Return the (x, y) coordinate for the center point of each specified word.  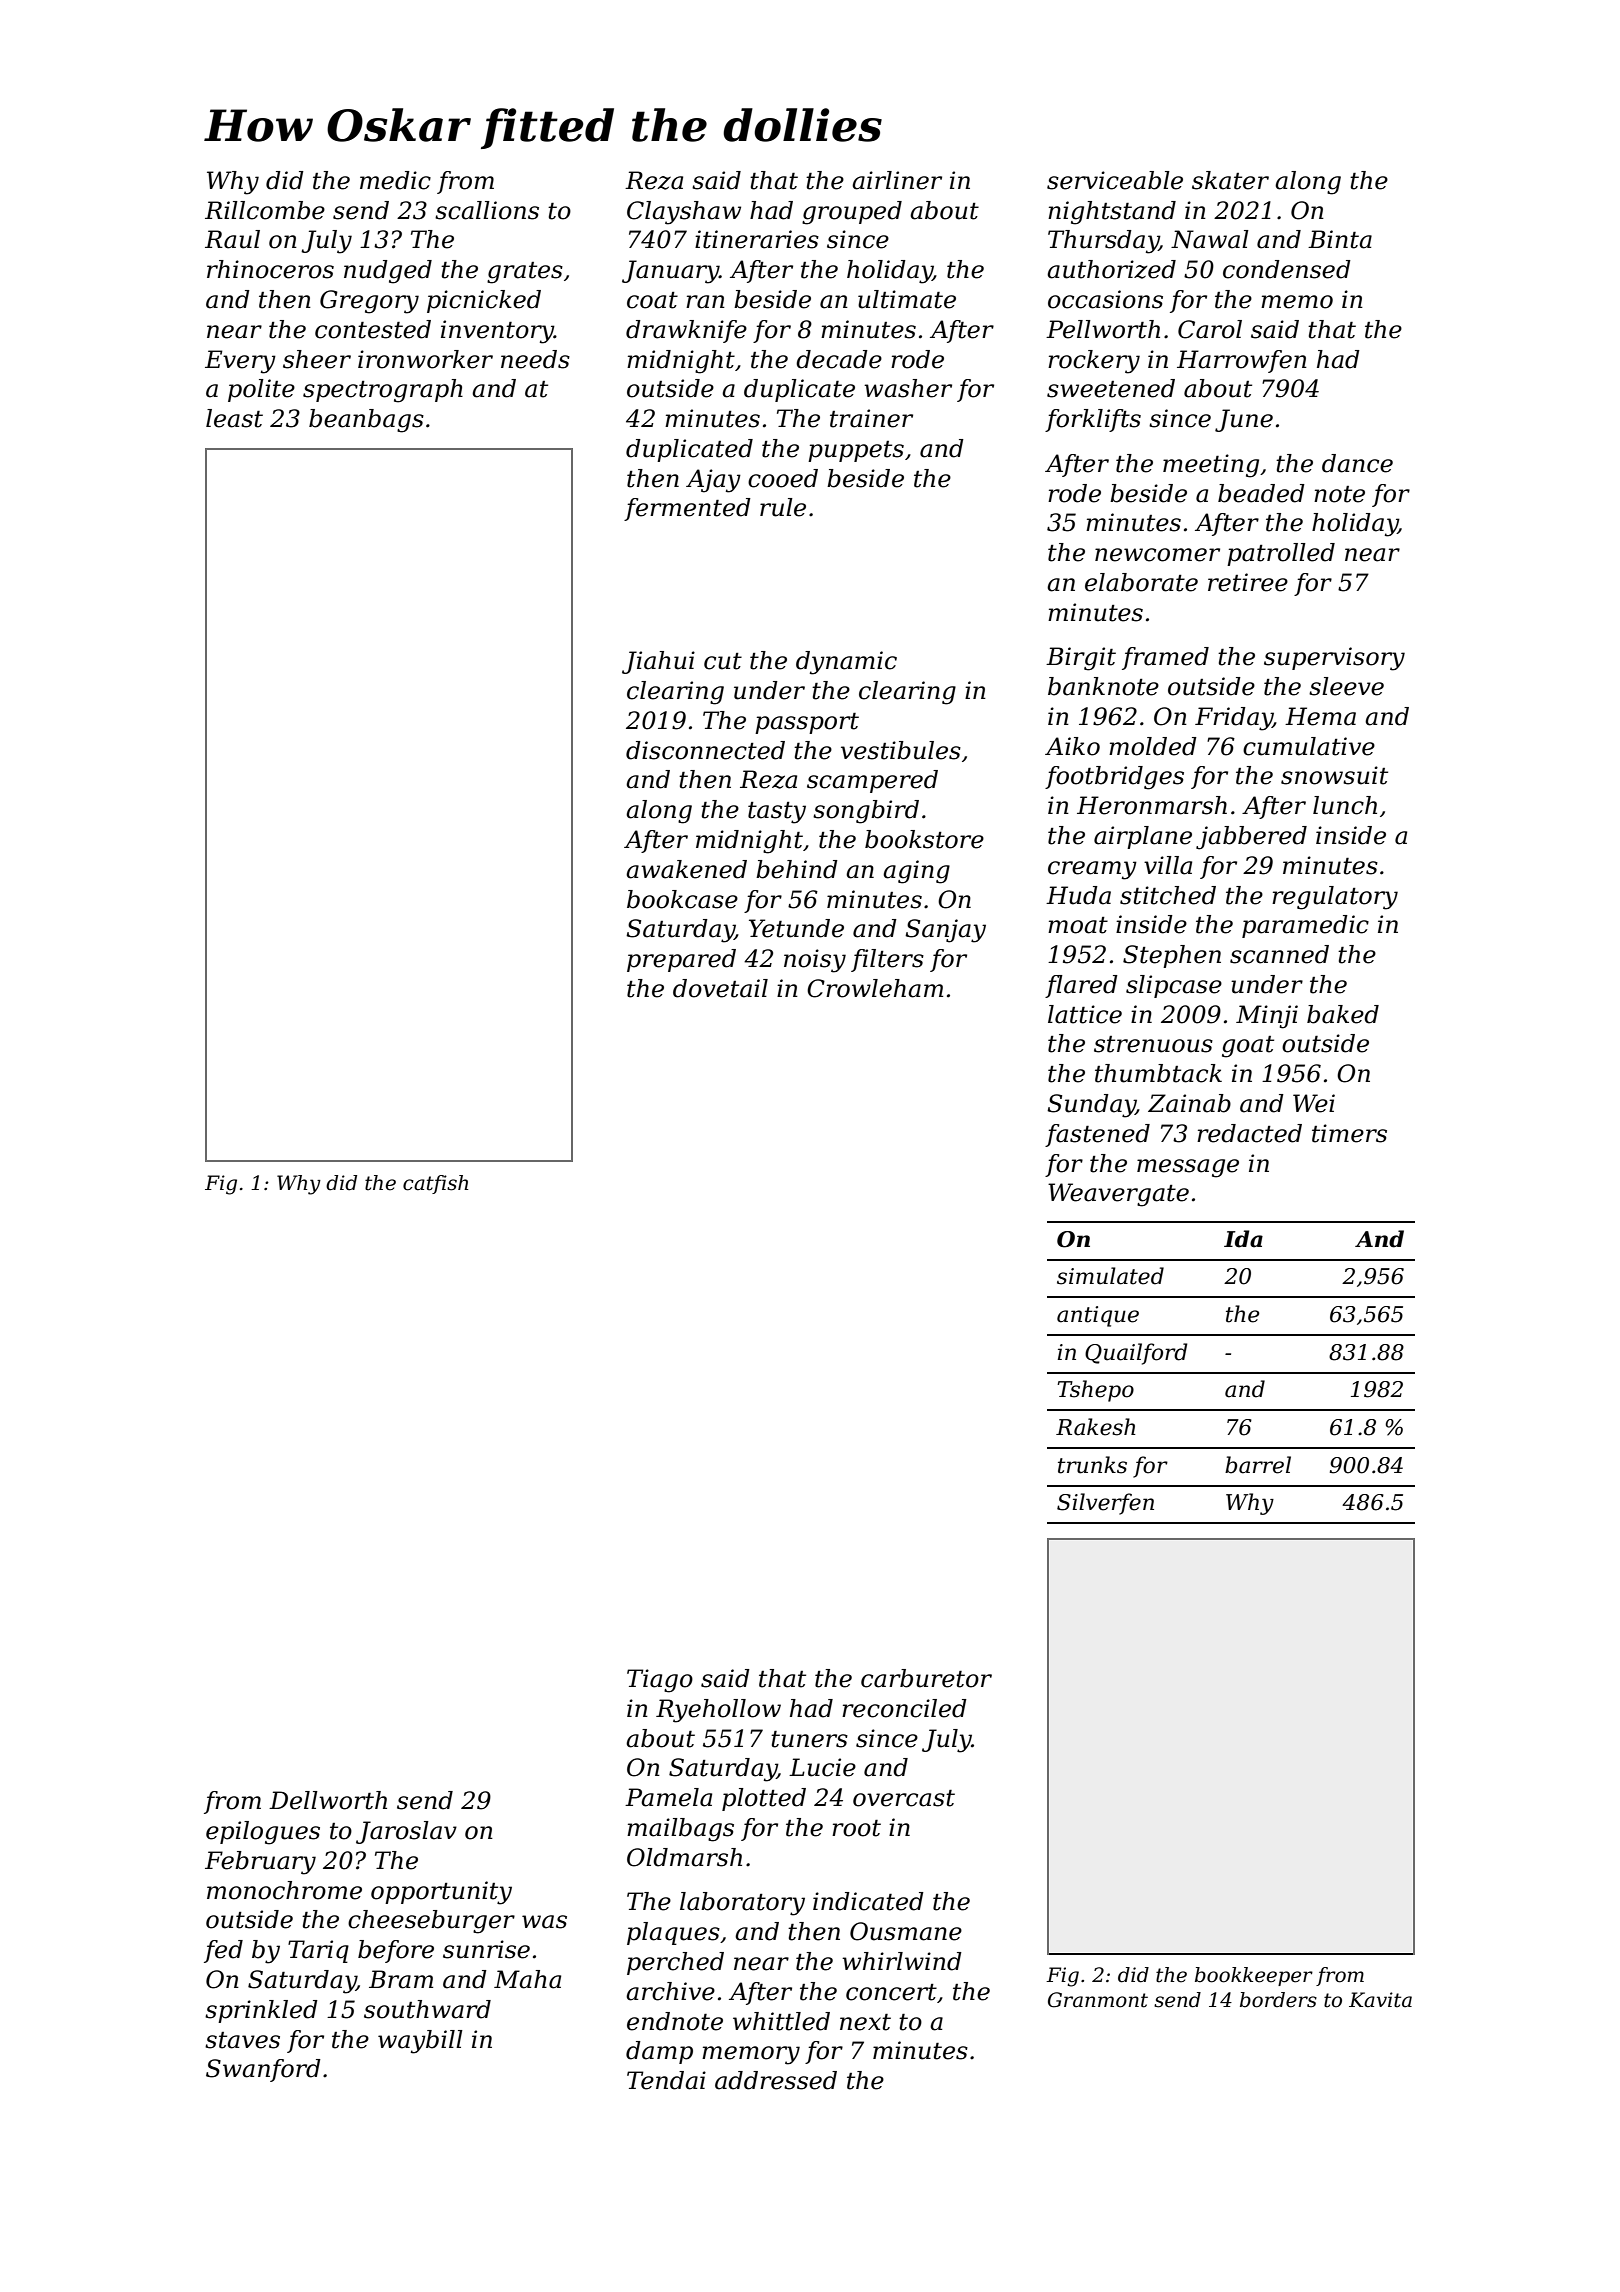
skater (1230, 180)
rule (783, 507)
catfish (435, 1184)
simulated (1110, 1276)
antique (1098, 1316)
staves (242, 2040)
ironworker (425, 359)
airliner (897, 180)
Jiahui (658, 662)
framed (1165, 658)
